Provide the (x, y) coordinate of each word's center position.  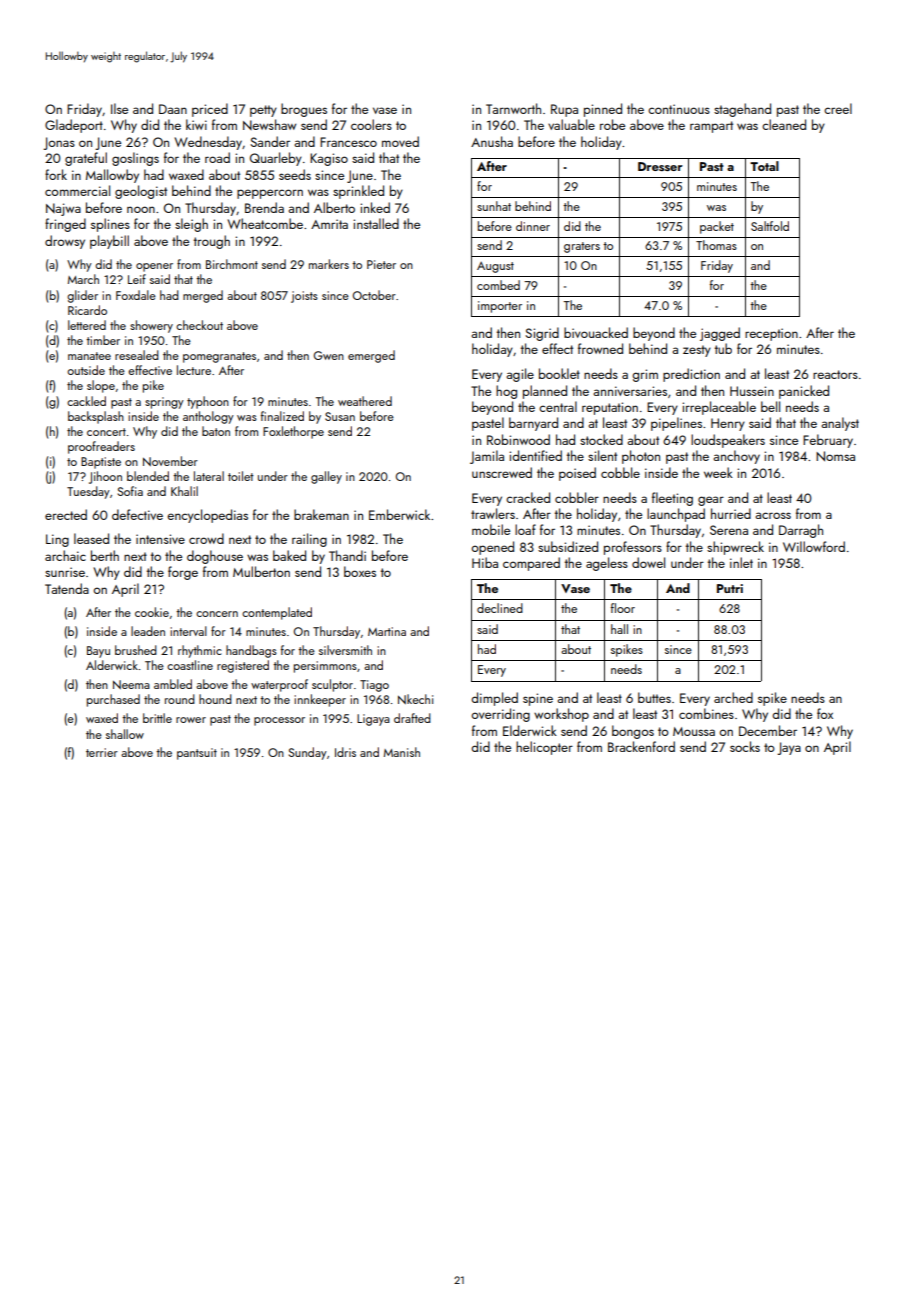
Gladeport (74, 126)
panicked (804, 392)
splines (110, 225)
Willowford (814, 546)
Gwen (329, 355)
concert (106, 432)
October (374, 295)
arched (733, 697)
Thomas (716, 245)
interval (188, 631)
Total (764, 166)
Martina (387, 631)
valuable (571, 124)
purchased (113, 700)
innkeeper (320, 700)
